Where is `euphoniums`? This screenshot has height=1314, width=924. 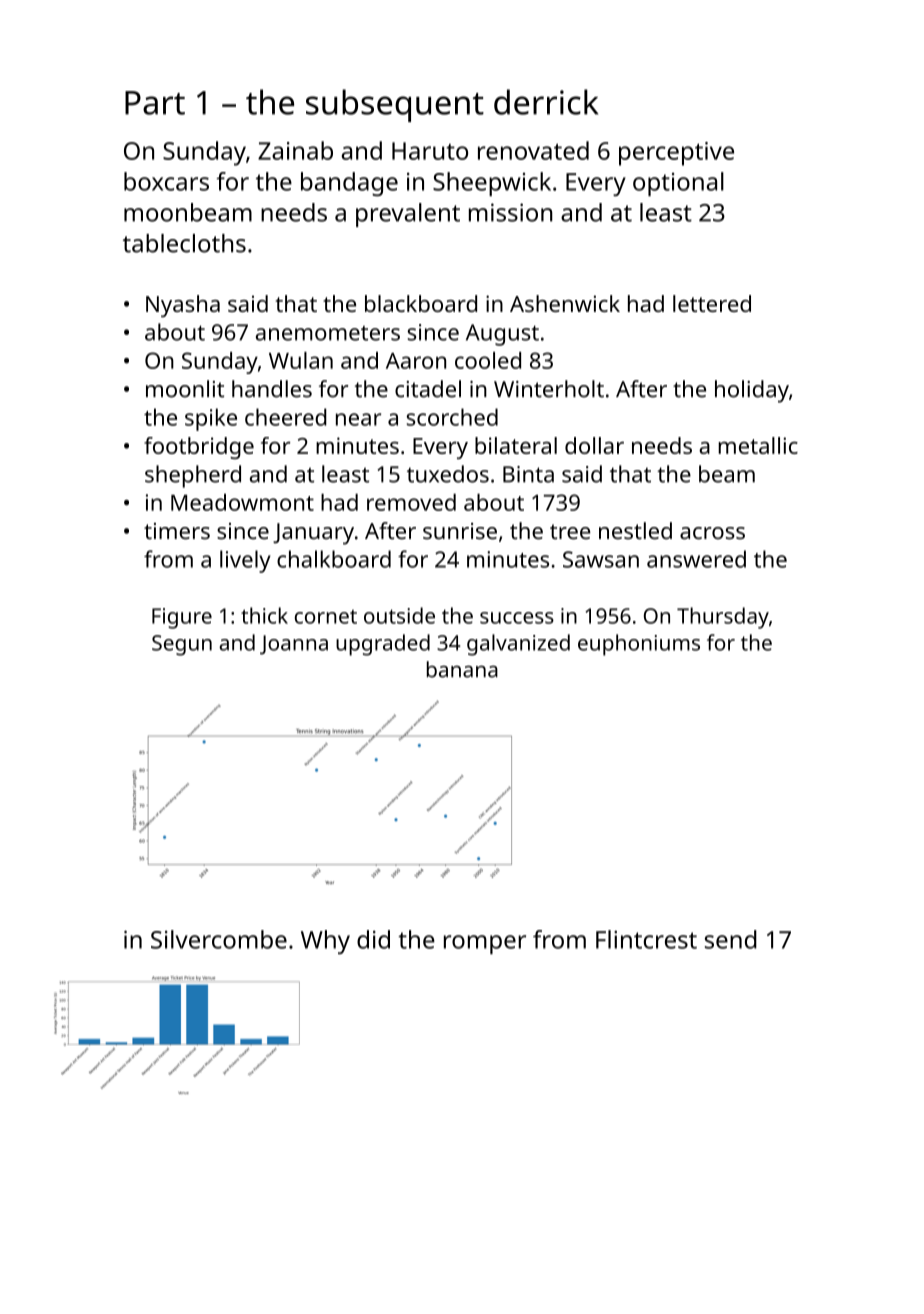 euphoniums is located at coordinates (639, 645).
